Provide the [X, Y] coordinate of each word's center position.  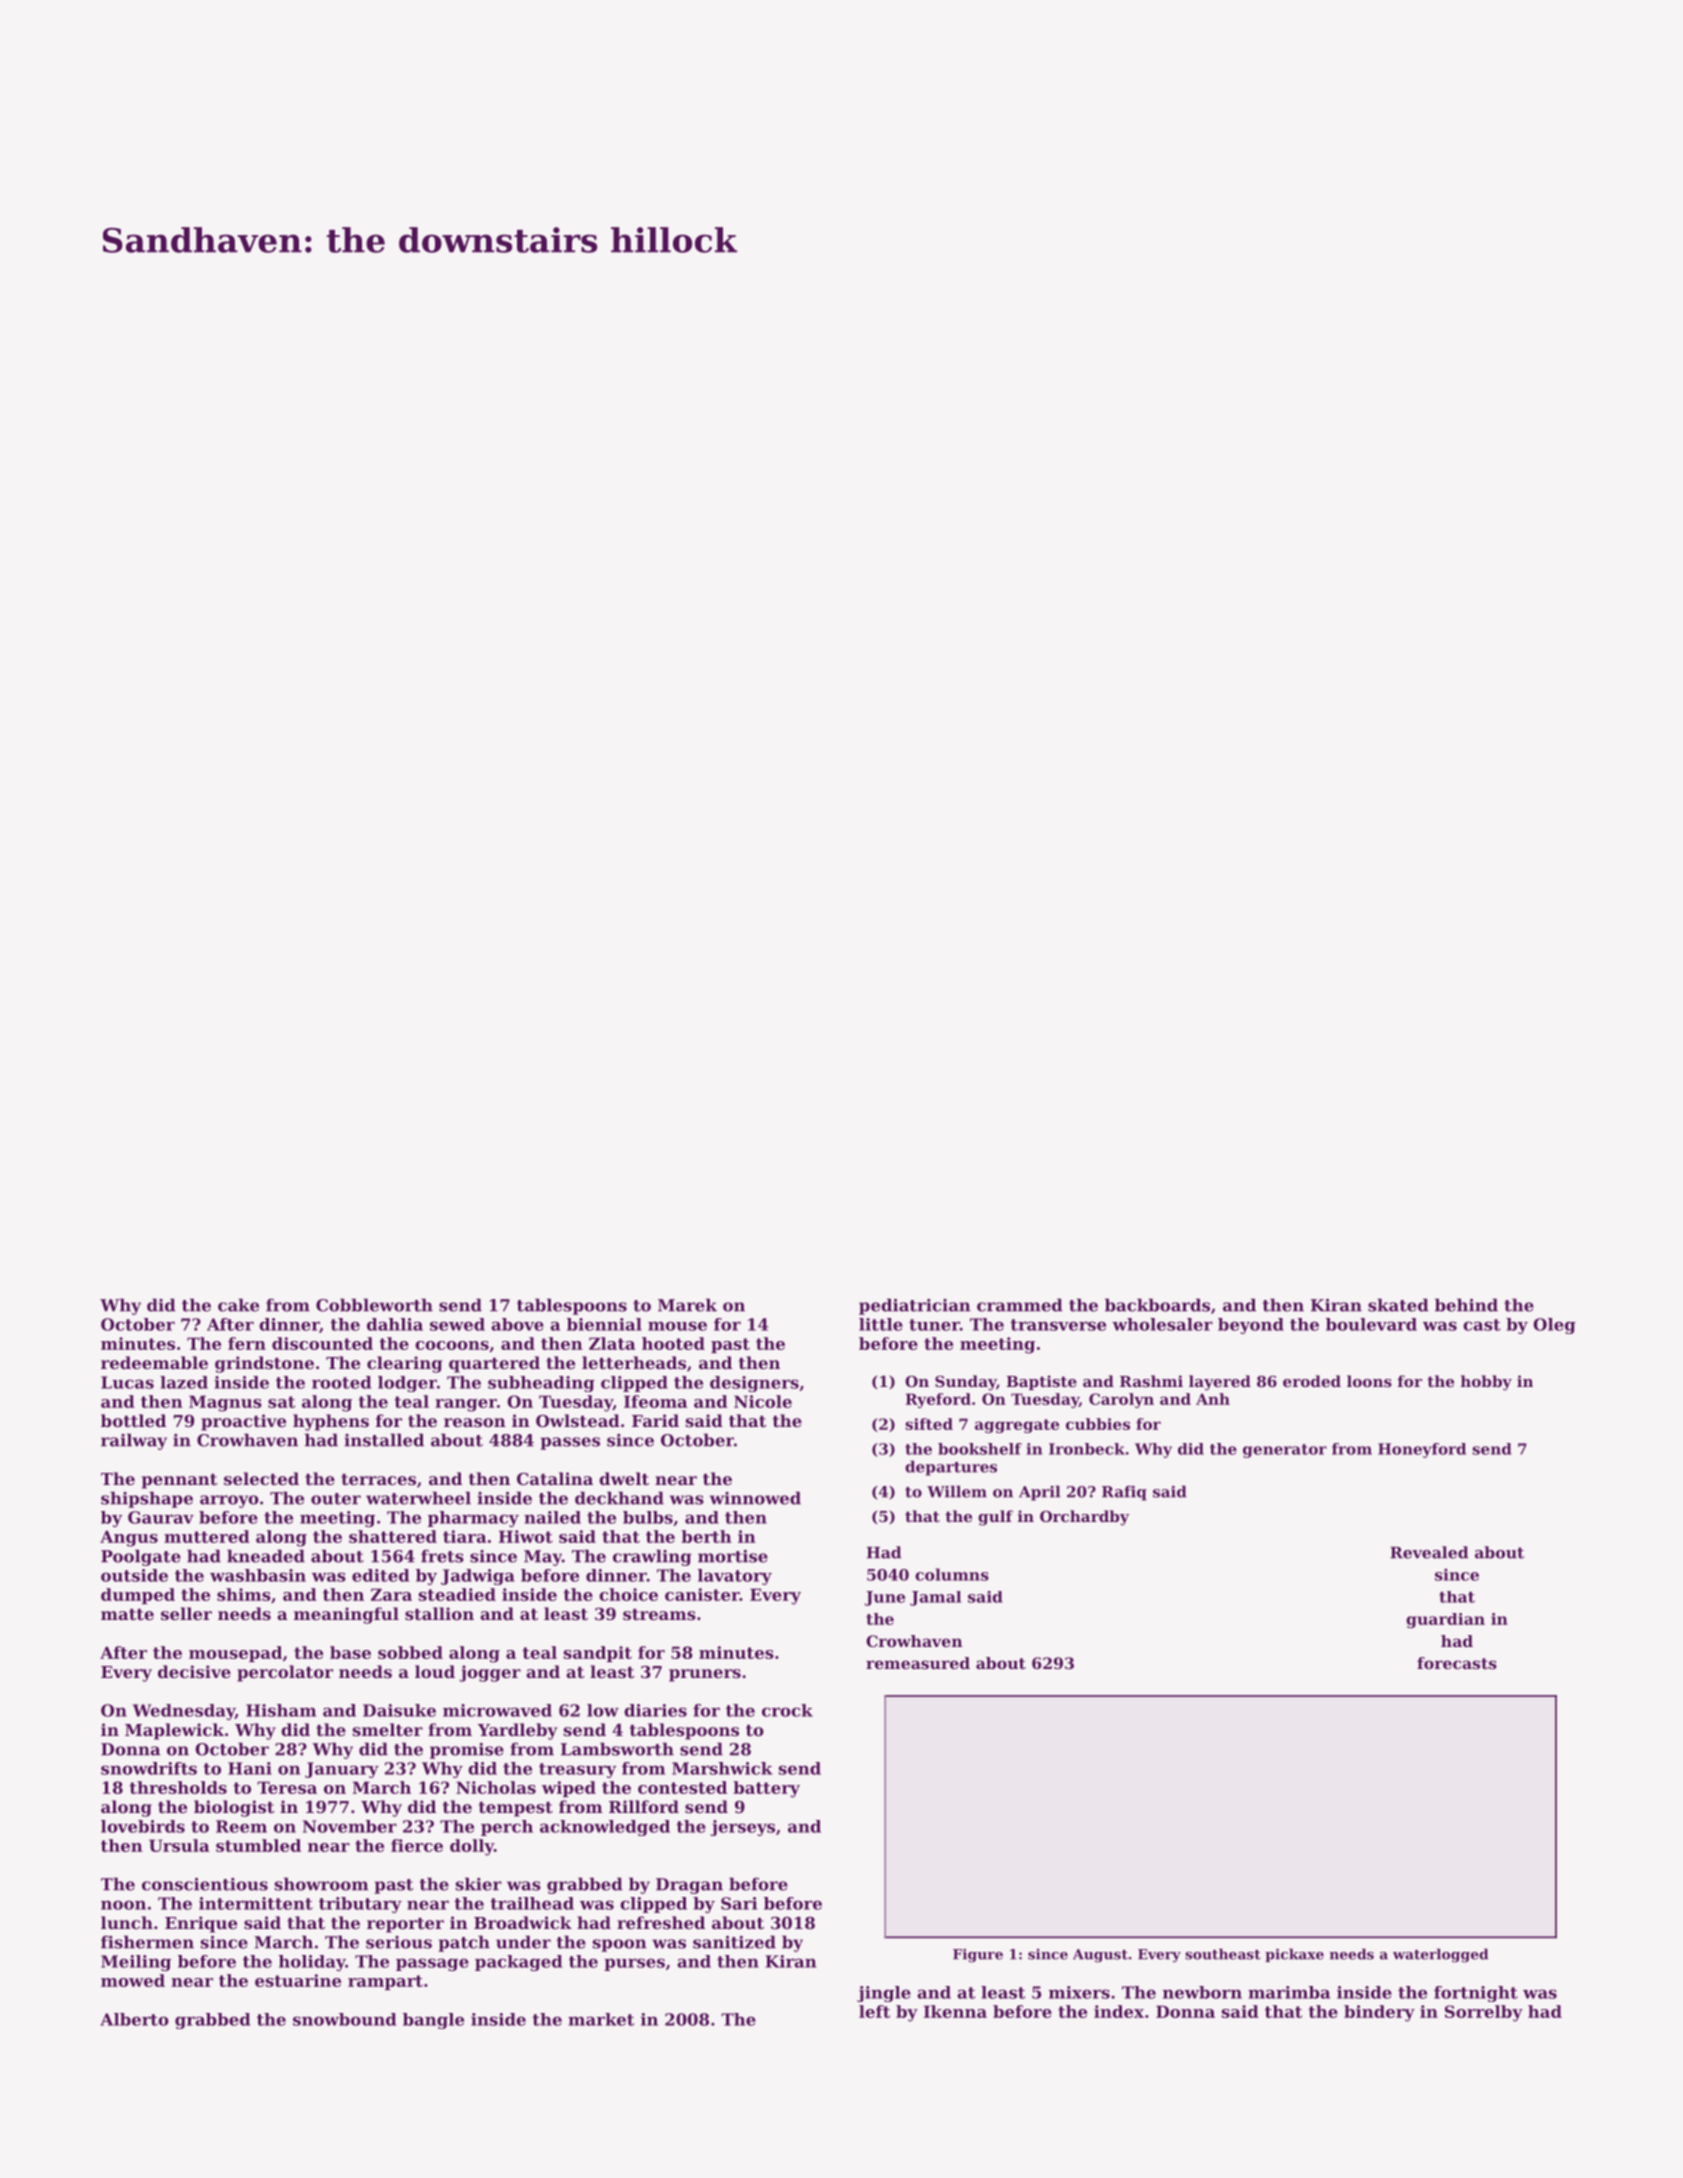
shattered [393, 1536]
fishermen [147, 1942]
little [881, 1324]
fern [247, 1343]
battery [766, 1789]
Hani [250, 1768]
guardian [1445, 1620]
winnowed [755, 1498]
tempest [516, 1809]
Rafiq [1124, 1493]
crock [787, 1710]
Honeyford [1422, 1450]
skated [1398, 1305]
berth [706, 1536]
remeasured [918, 1663]
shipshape [147, 1499]
